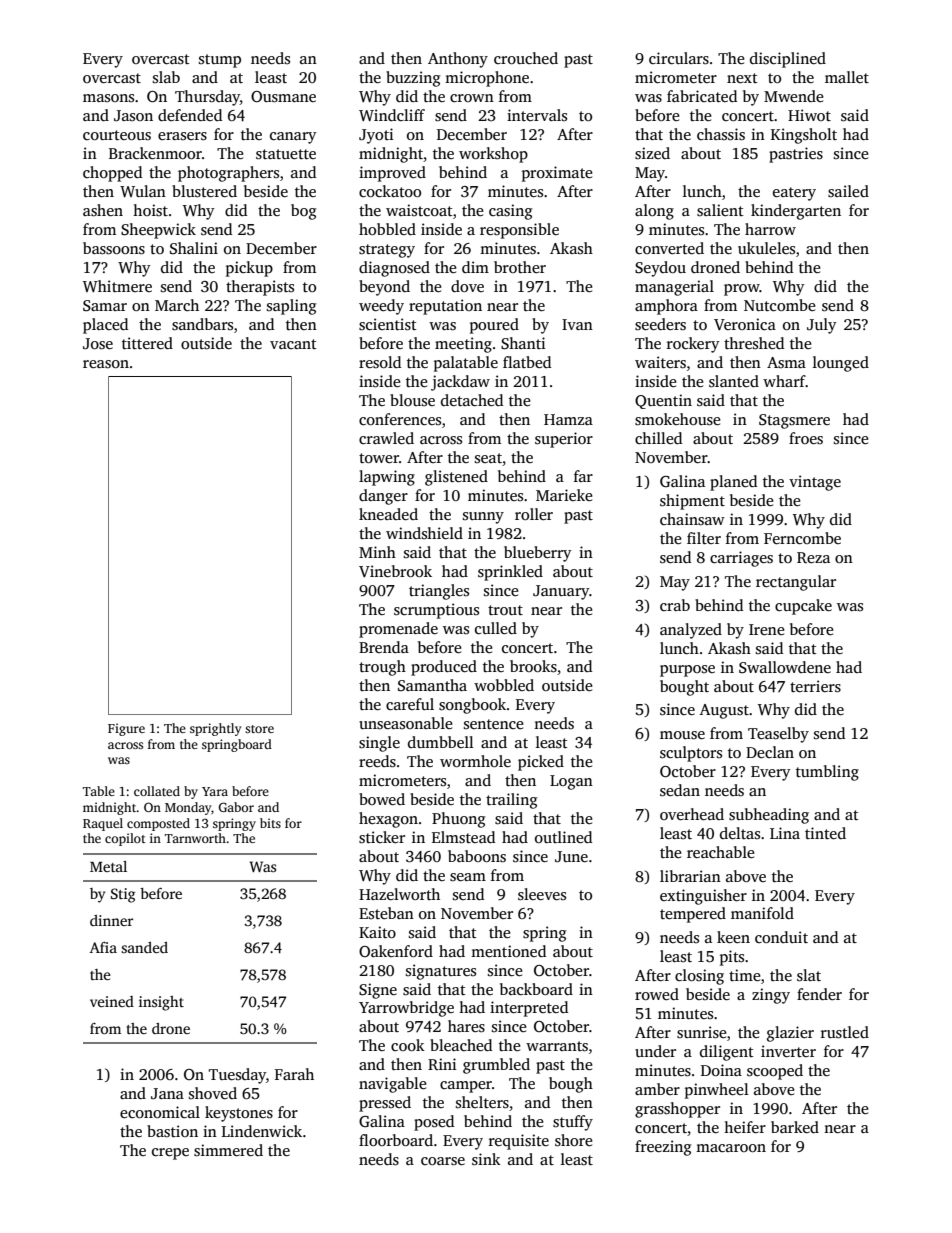  What do you see at coordinates (259, 729) in the screenshot?
I see `store` at bounding box center [259, 729].
